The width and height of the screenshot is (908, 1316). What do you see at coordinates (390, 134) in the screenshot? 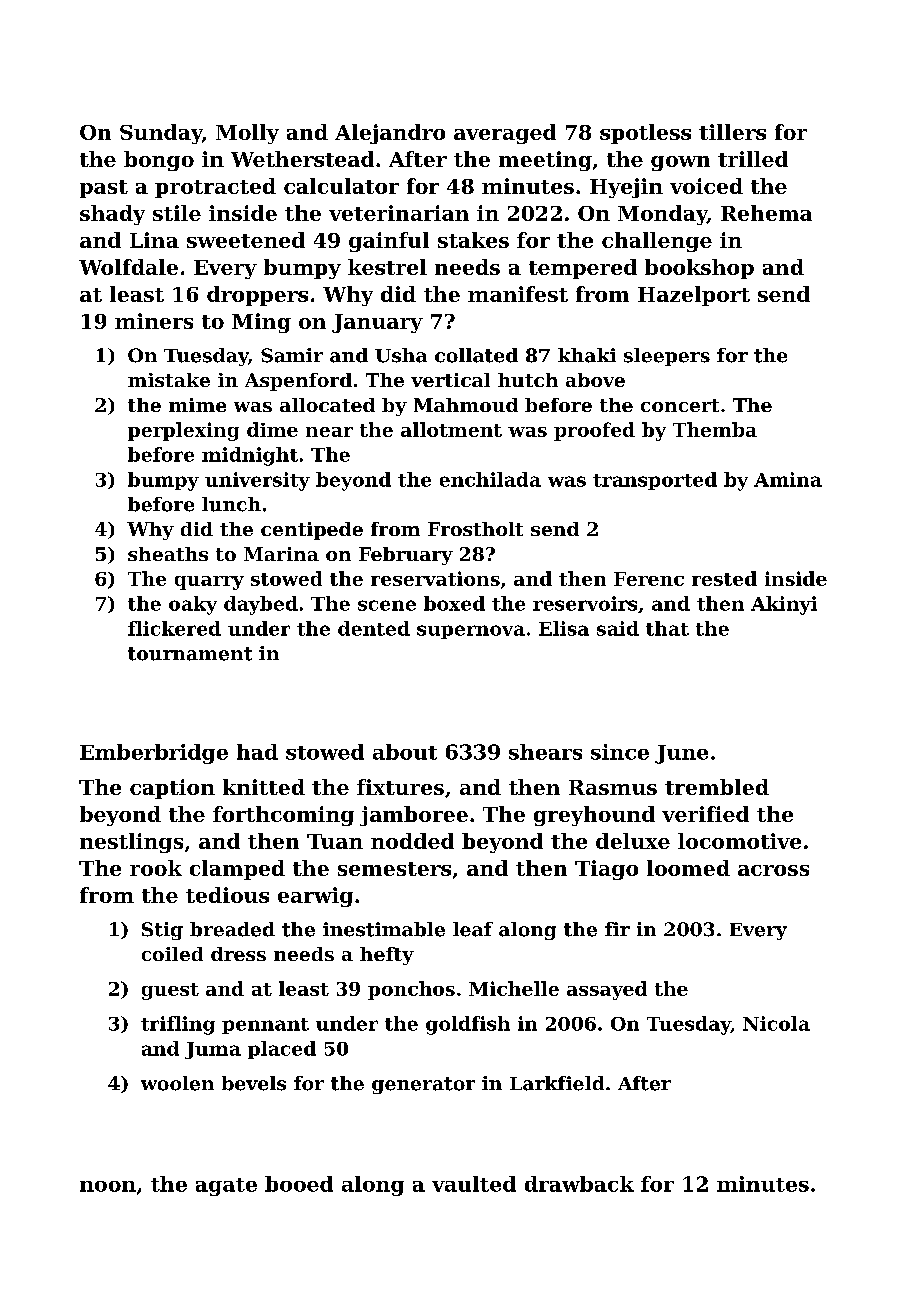
I see `Alejandro` at bounding box center [390, 134].
